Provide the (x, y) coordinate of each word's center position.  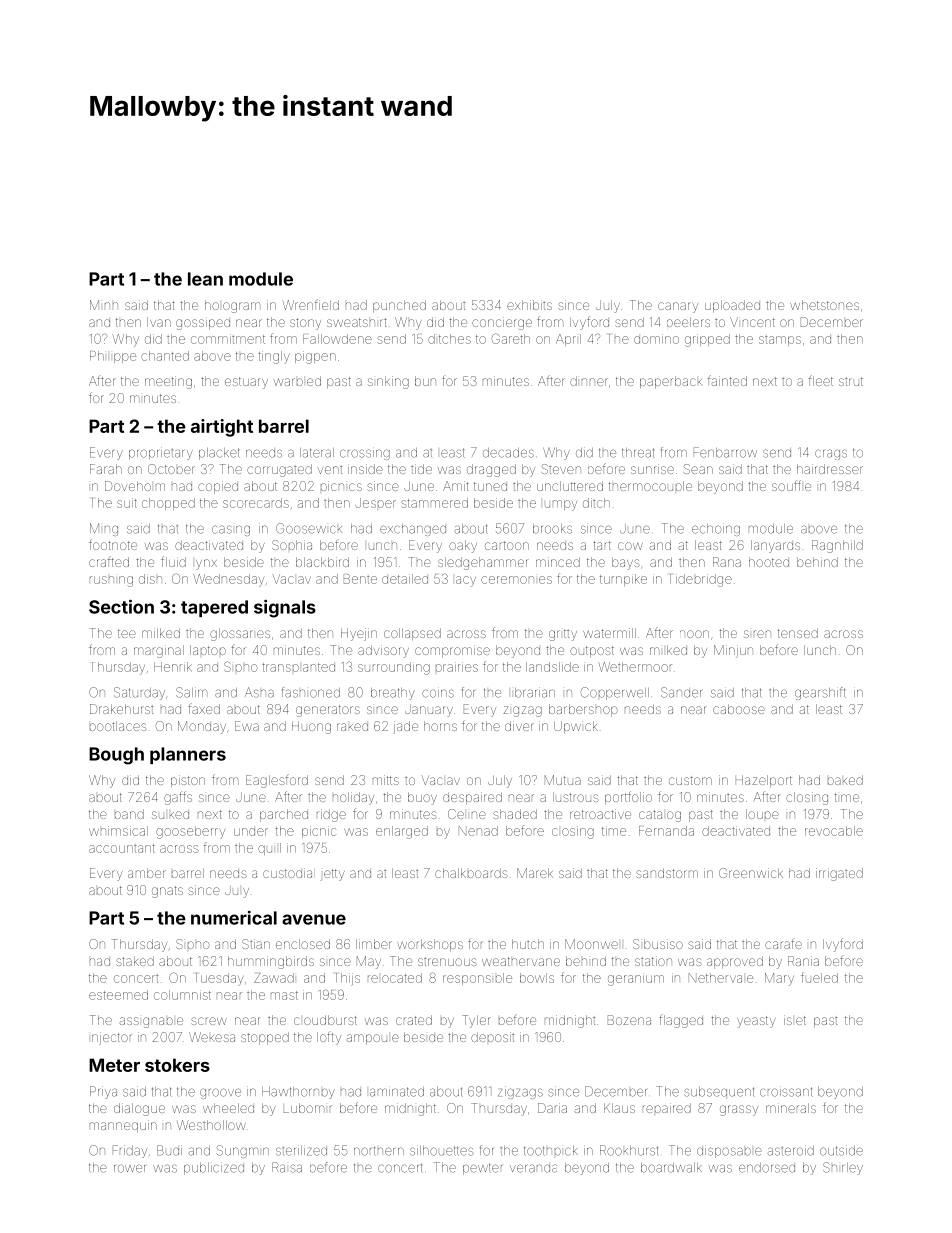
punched (399, 306)
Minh (104, 305)
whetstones (824, 305)
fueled (819, 977)
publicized (214, 1169)
